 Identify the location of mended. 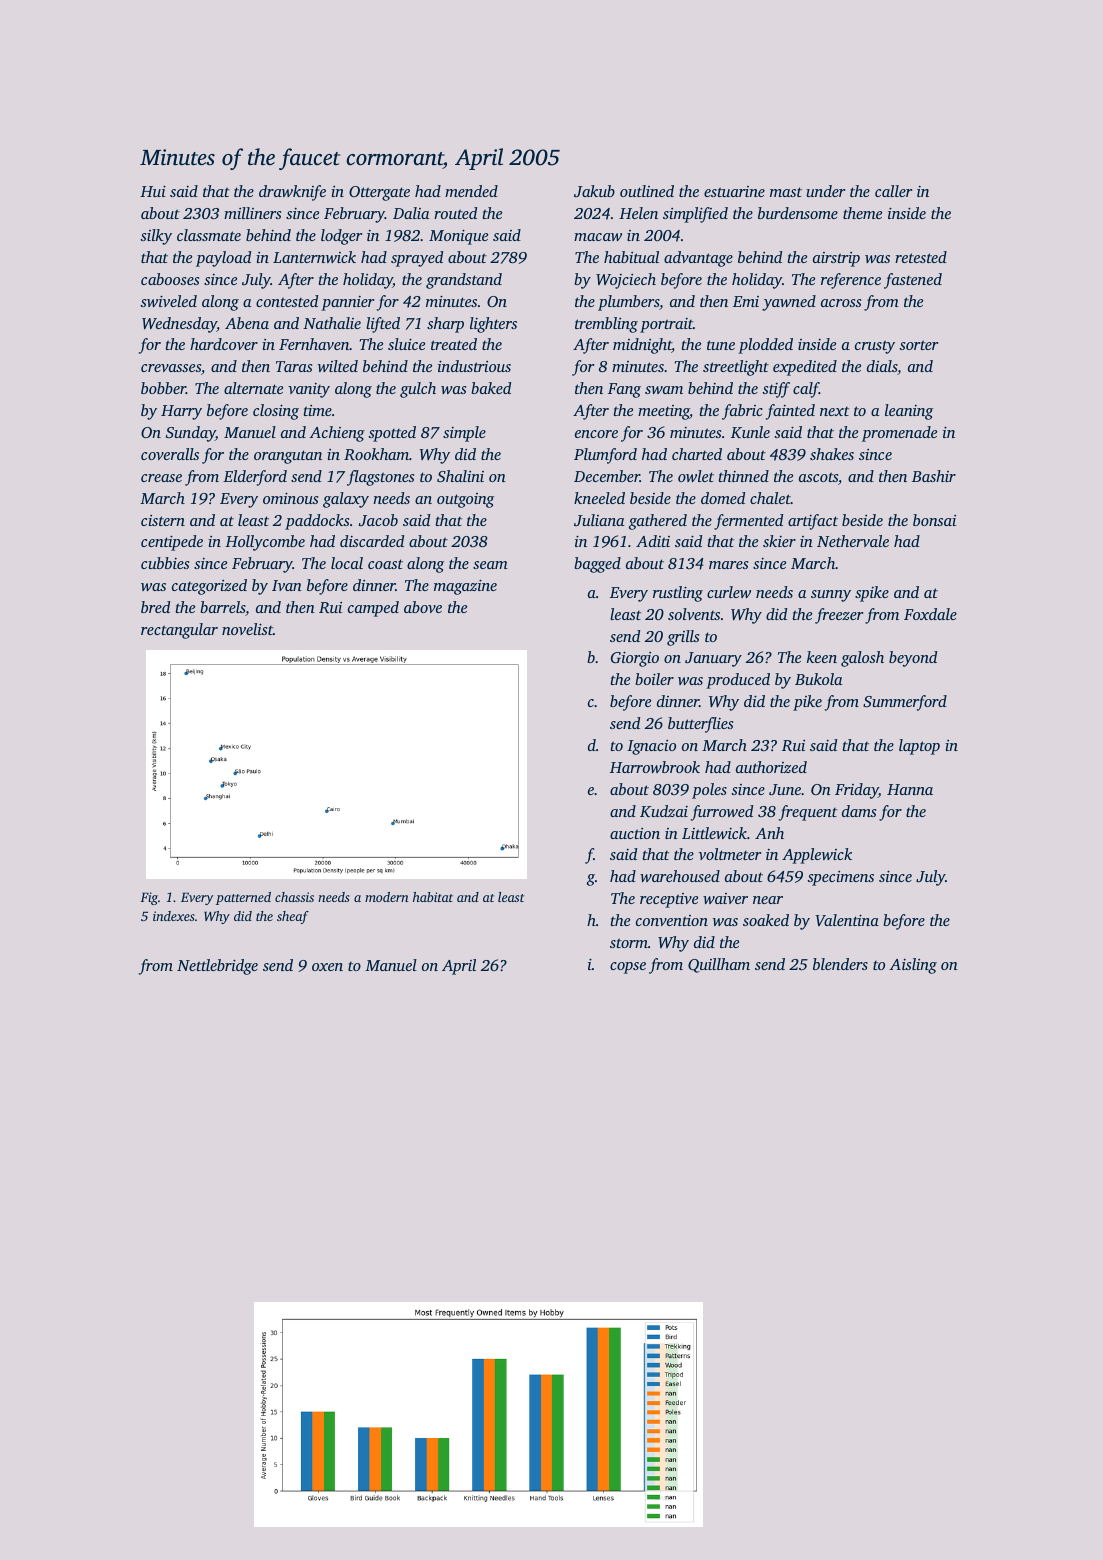
(471, 191).
